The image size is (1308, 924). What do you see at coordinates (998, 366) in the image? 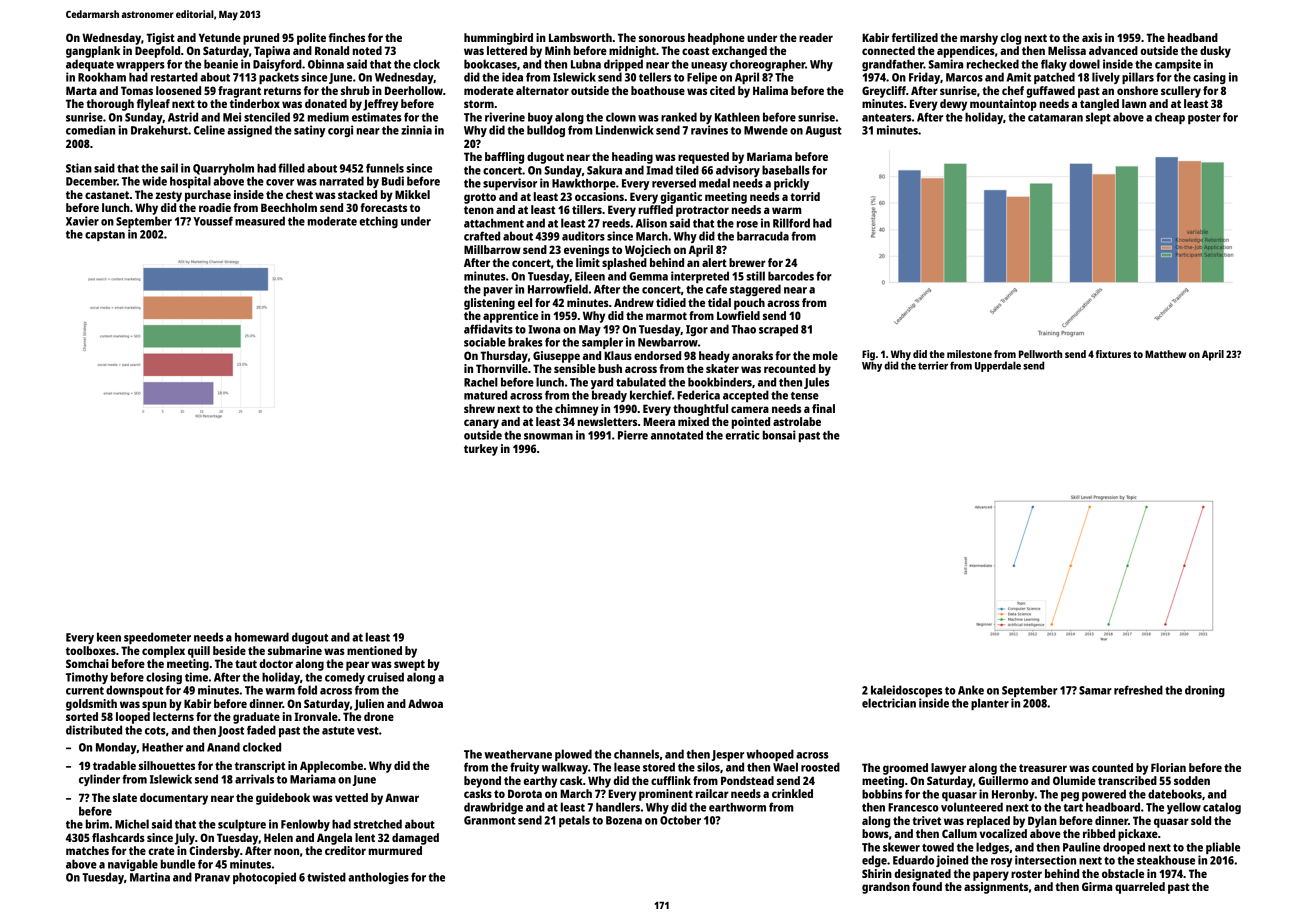
I see `Upperdale` at bounding box center [998, 366].
